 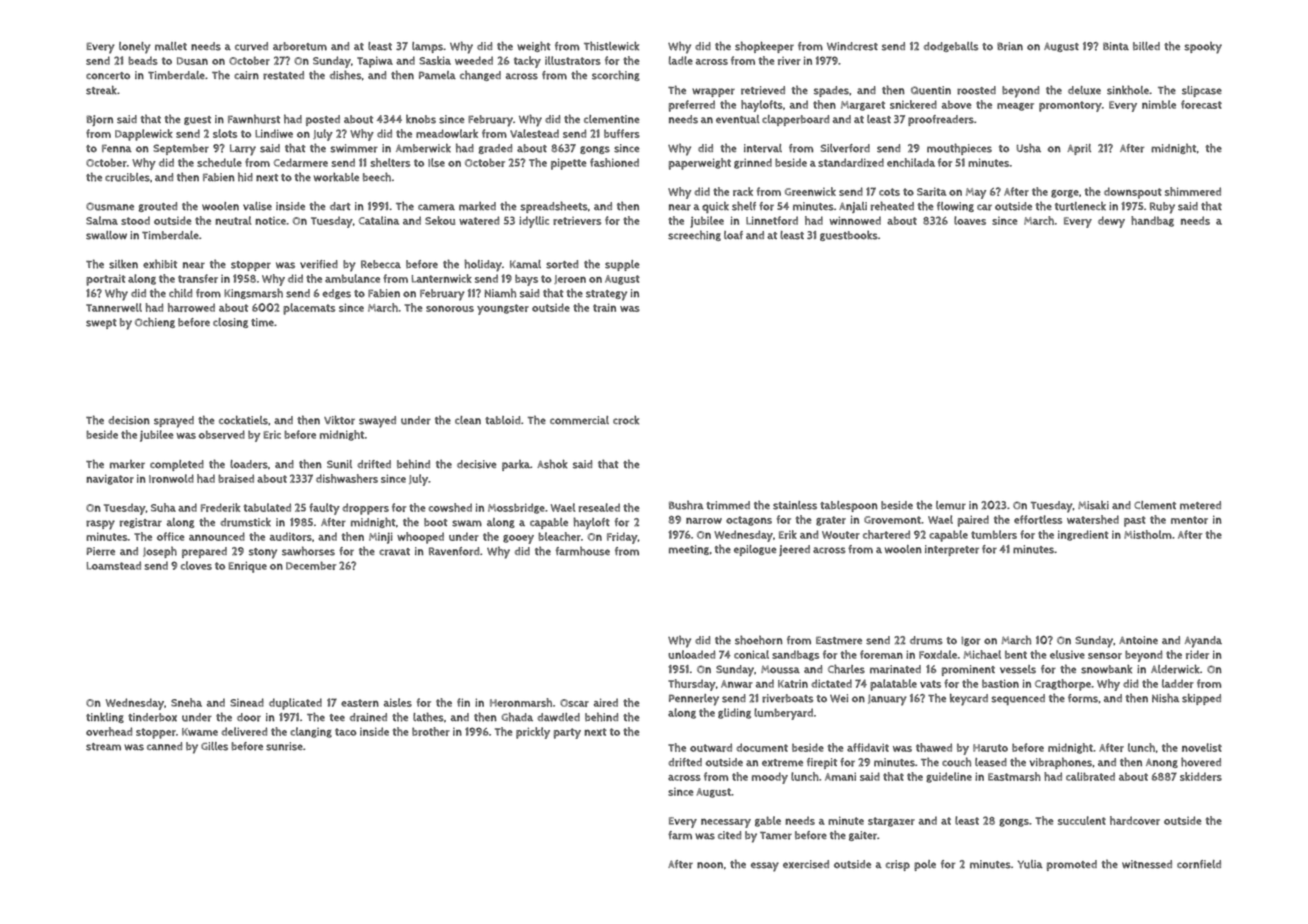 I want to click on youngster, so click(x=503, y=309).
